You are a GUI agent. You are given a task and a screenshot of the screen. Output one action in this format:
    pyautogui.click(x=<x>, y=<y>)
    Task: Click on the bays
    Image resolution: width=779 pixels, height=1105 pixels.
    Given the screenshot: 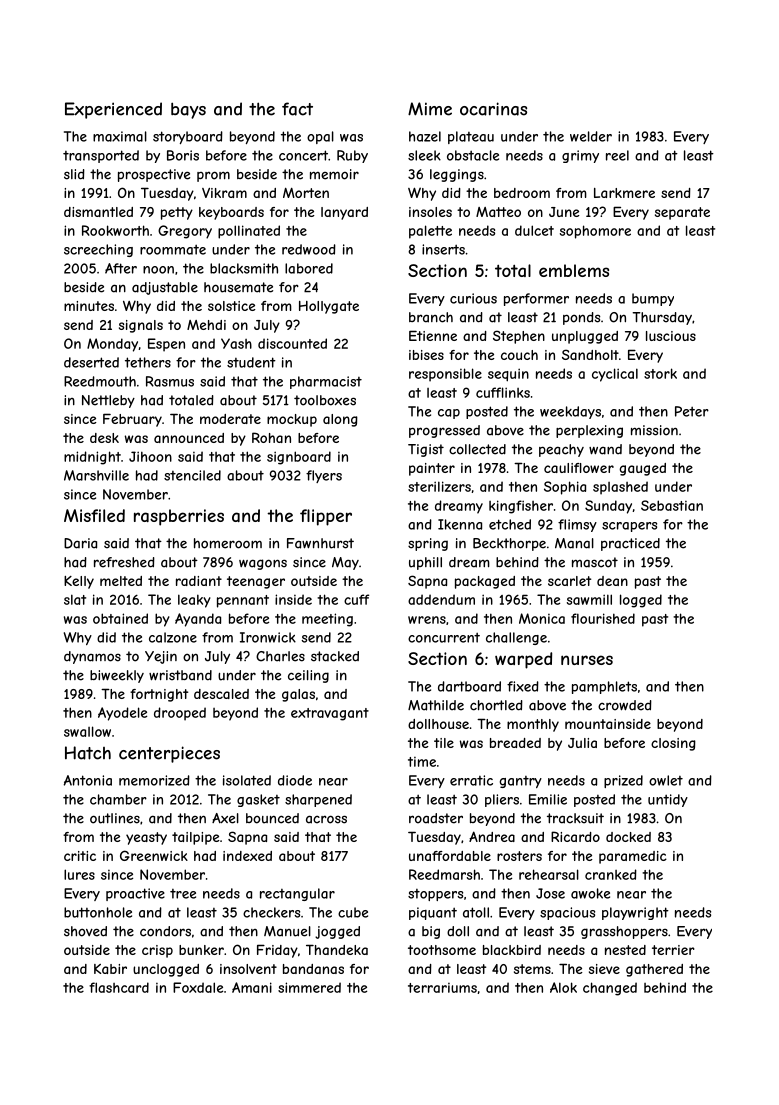 What is the action you would take?
    pyautogui.click(x=188, y=110)
